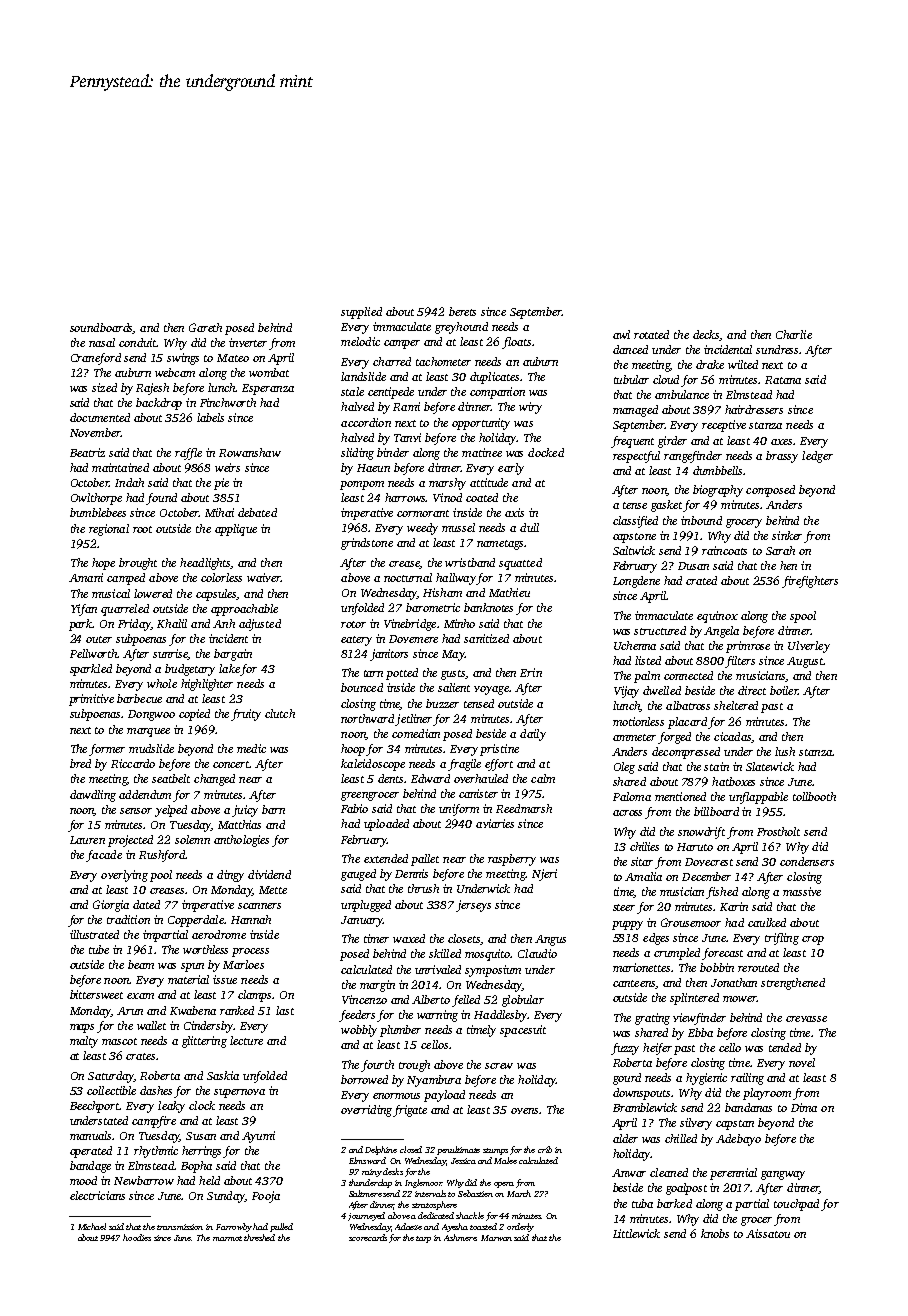 The image size is (908, 1316). I want to click on berets, so click(462, 311).
